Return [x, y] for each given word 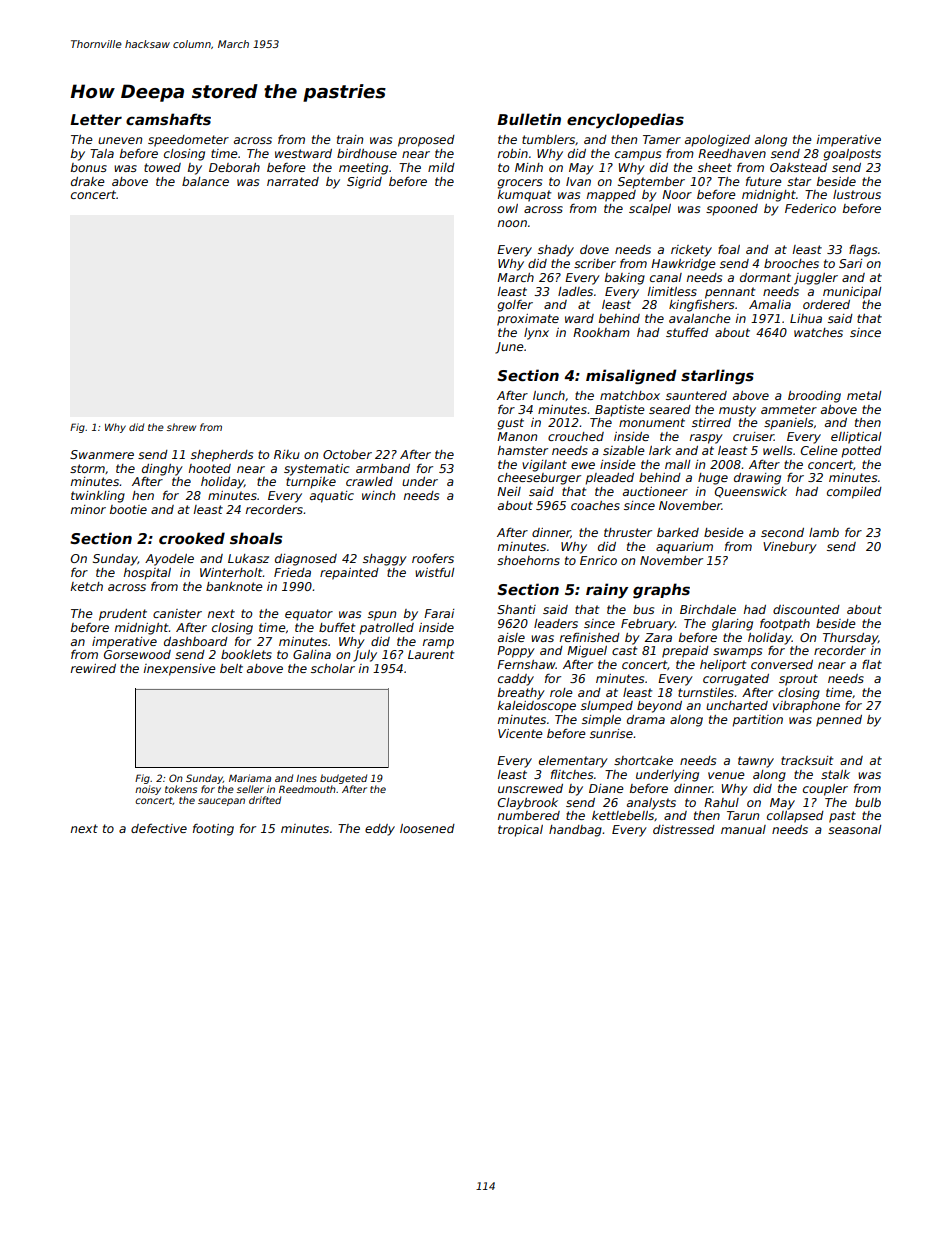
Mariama [250, 778]
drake [88, 181]
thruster [628, 532]
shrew [181, 427]
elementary [573, 762]
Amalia [770, 304]
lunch [549, 395]
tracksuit [807, 760]
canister [177, 613]
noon [512, 223]
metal [864, 395]
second [782, 532]
